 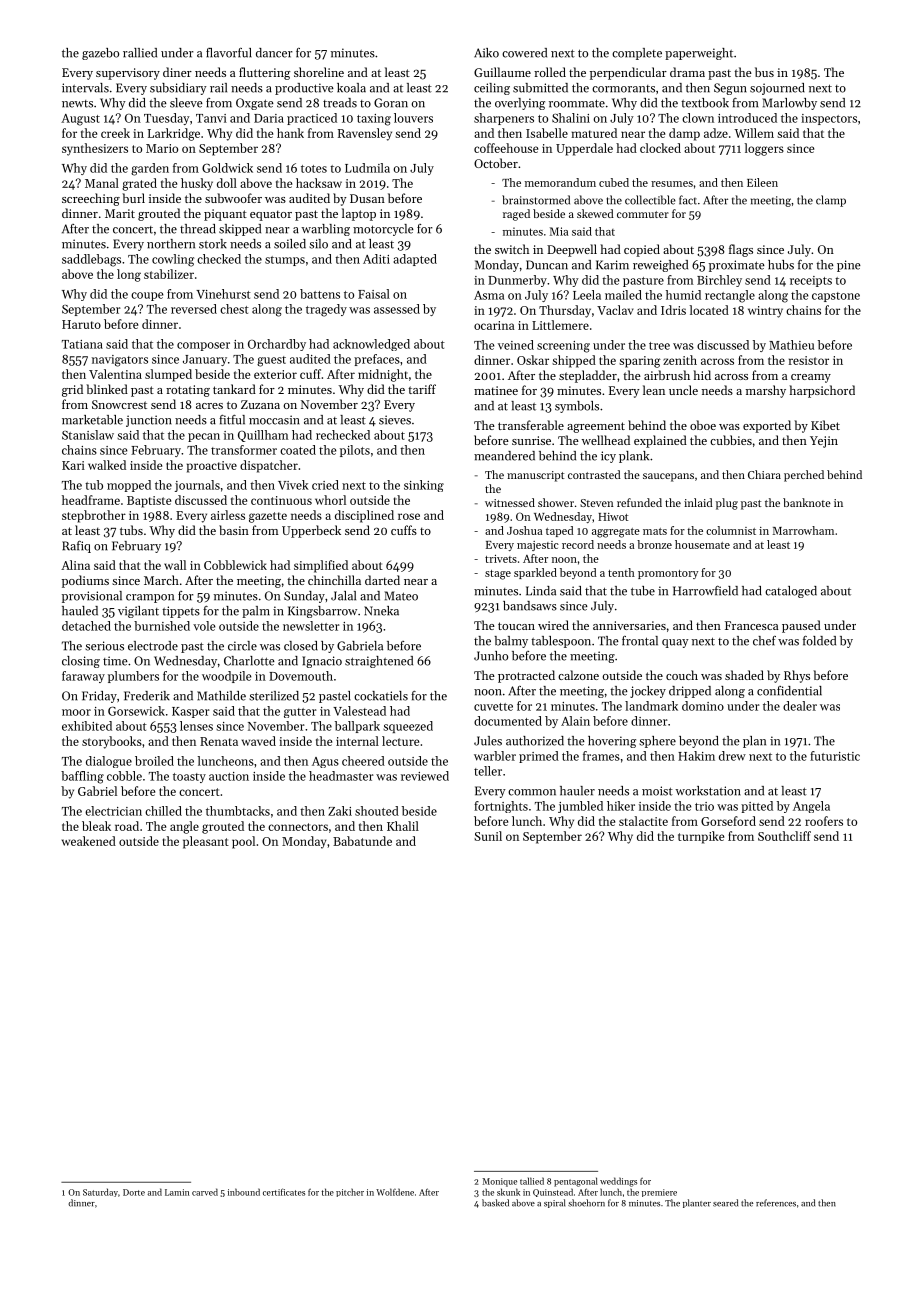 What do you see at coordinates (494, 325) in the document?
I see `ocarina` at bounding box center [494, 325].
